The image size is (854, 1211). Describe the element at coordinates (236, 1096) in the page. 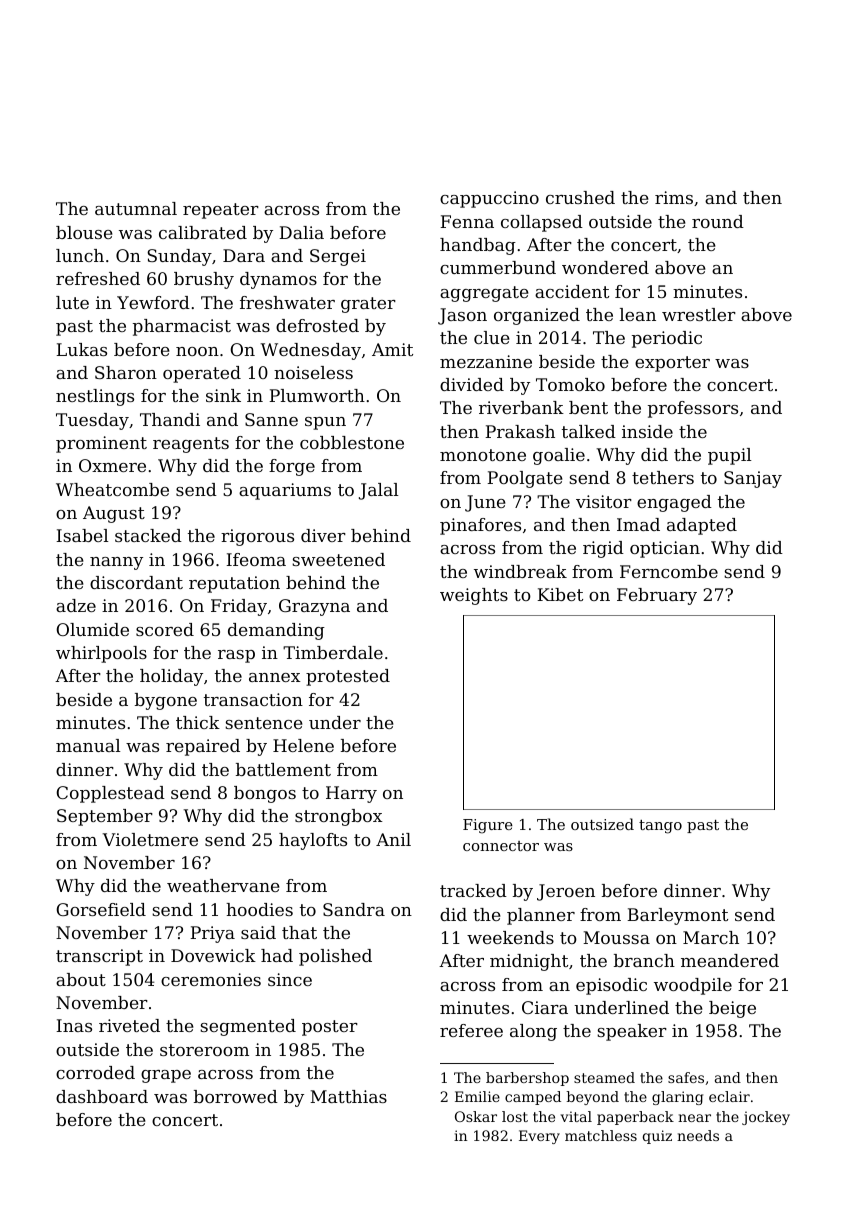

I see `borrowed` at that location.
